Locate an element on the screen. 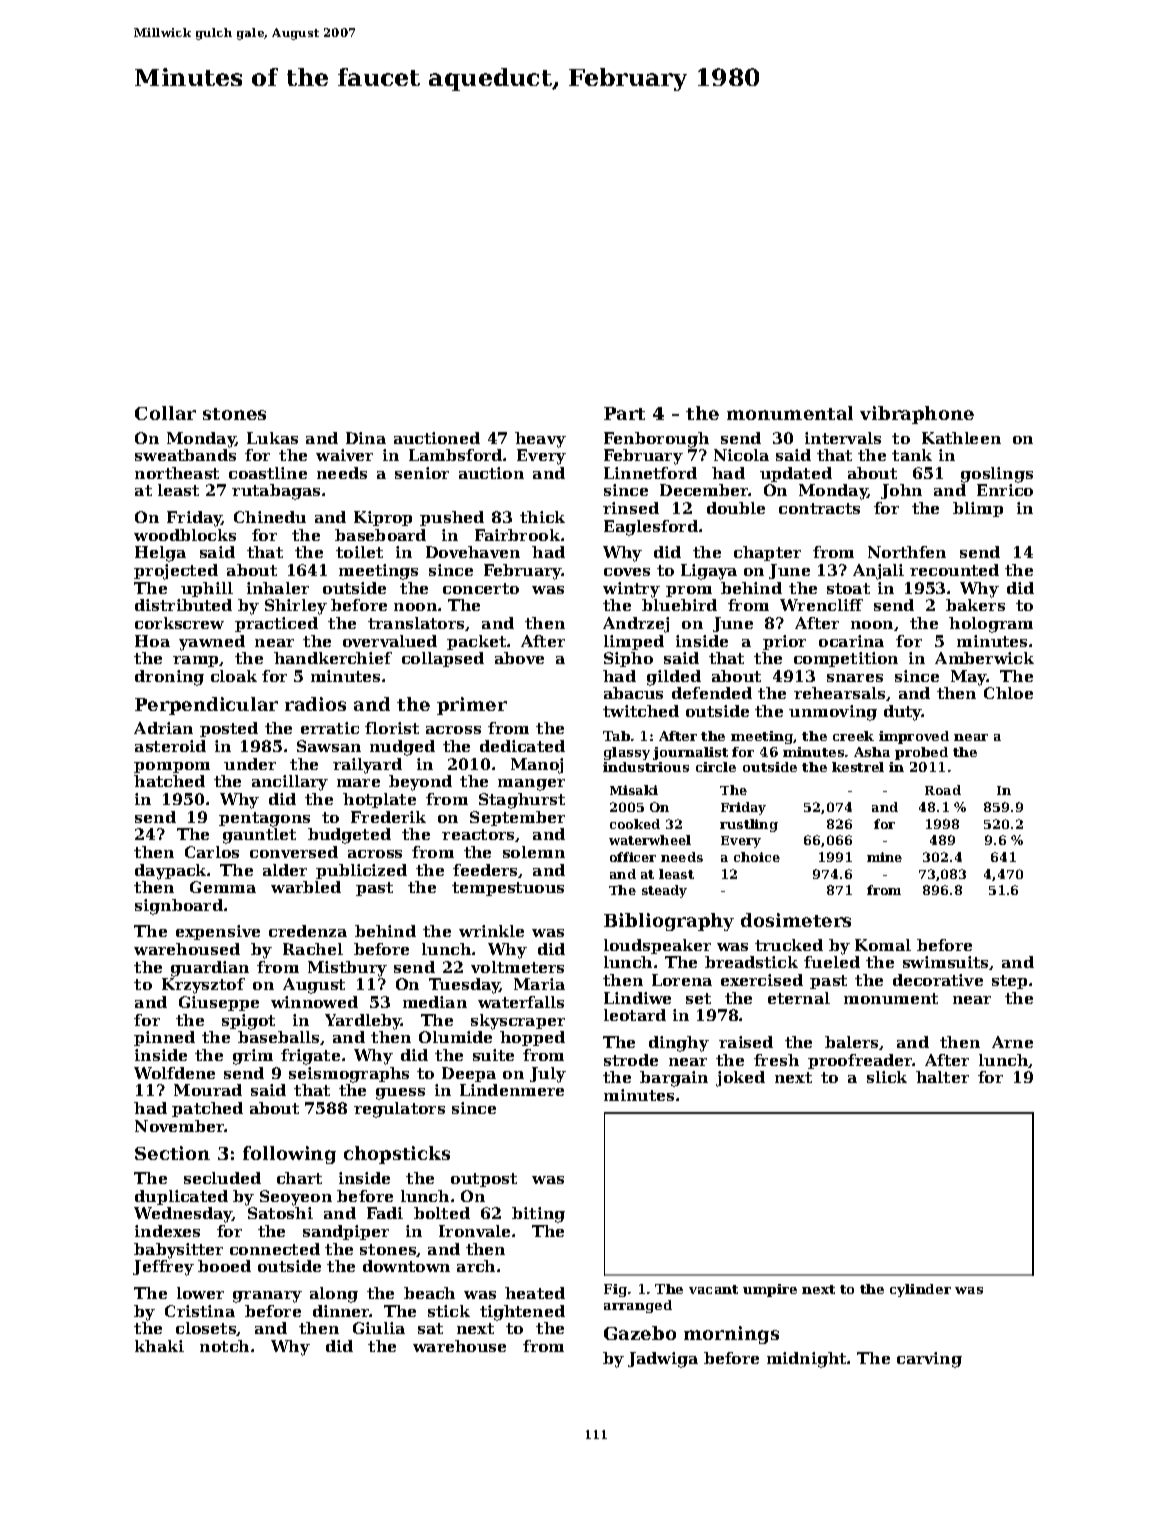 This screenshot has width=1169, height=1513. khaki is located at coordinates (159, 1346).
